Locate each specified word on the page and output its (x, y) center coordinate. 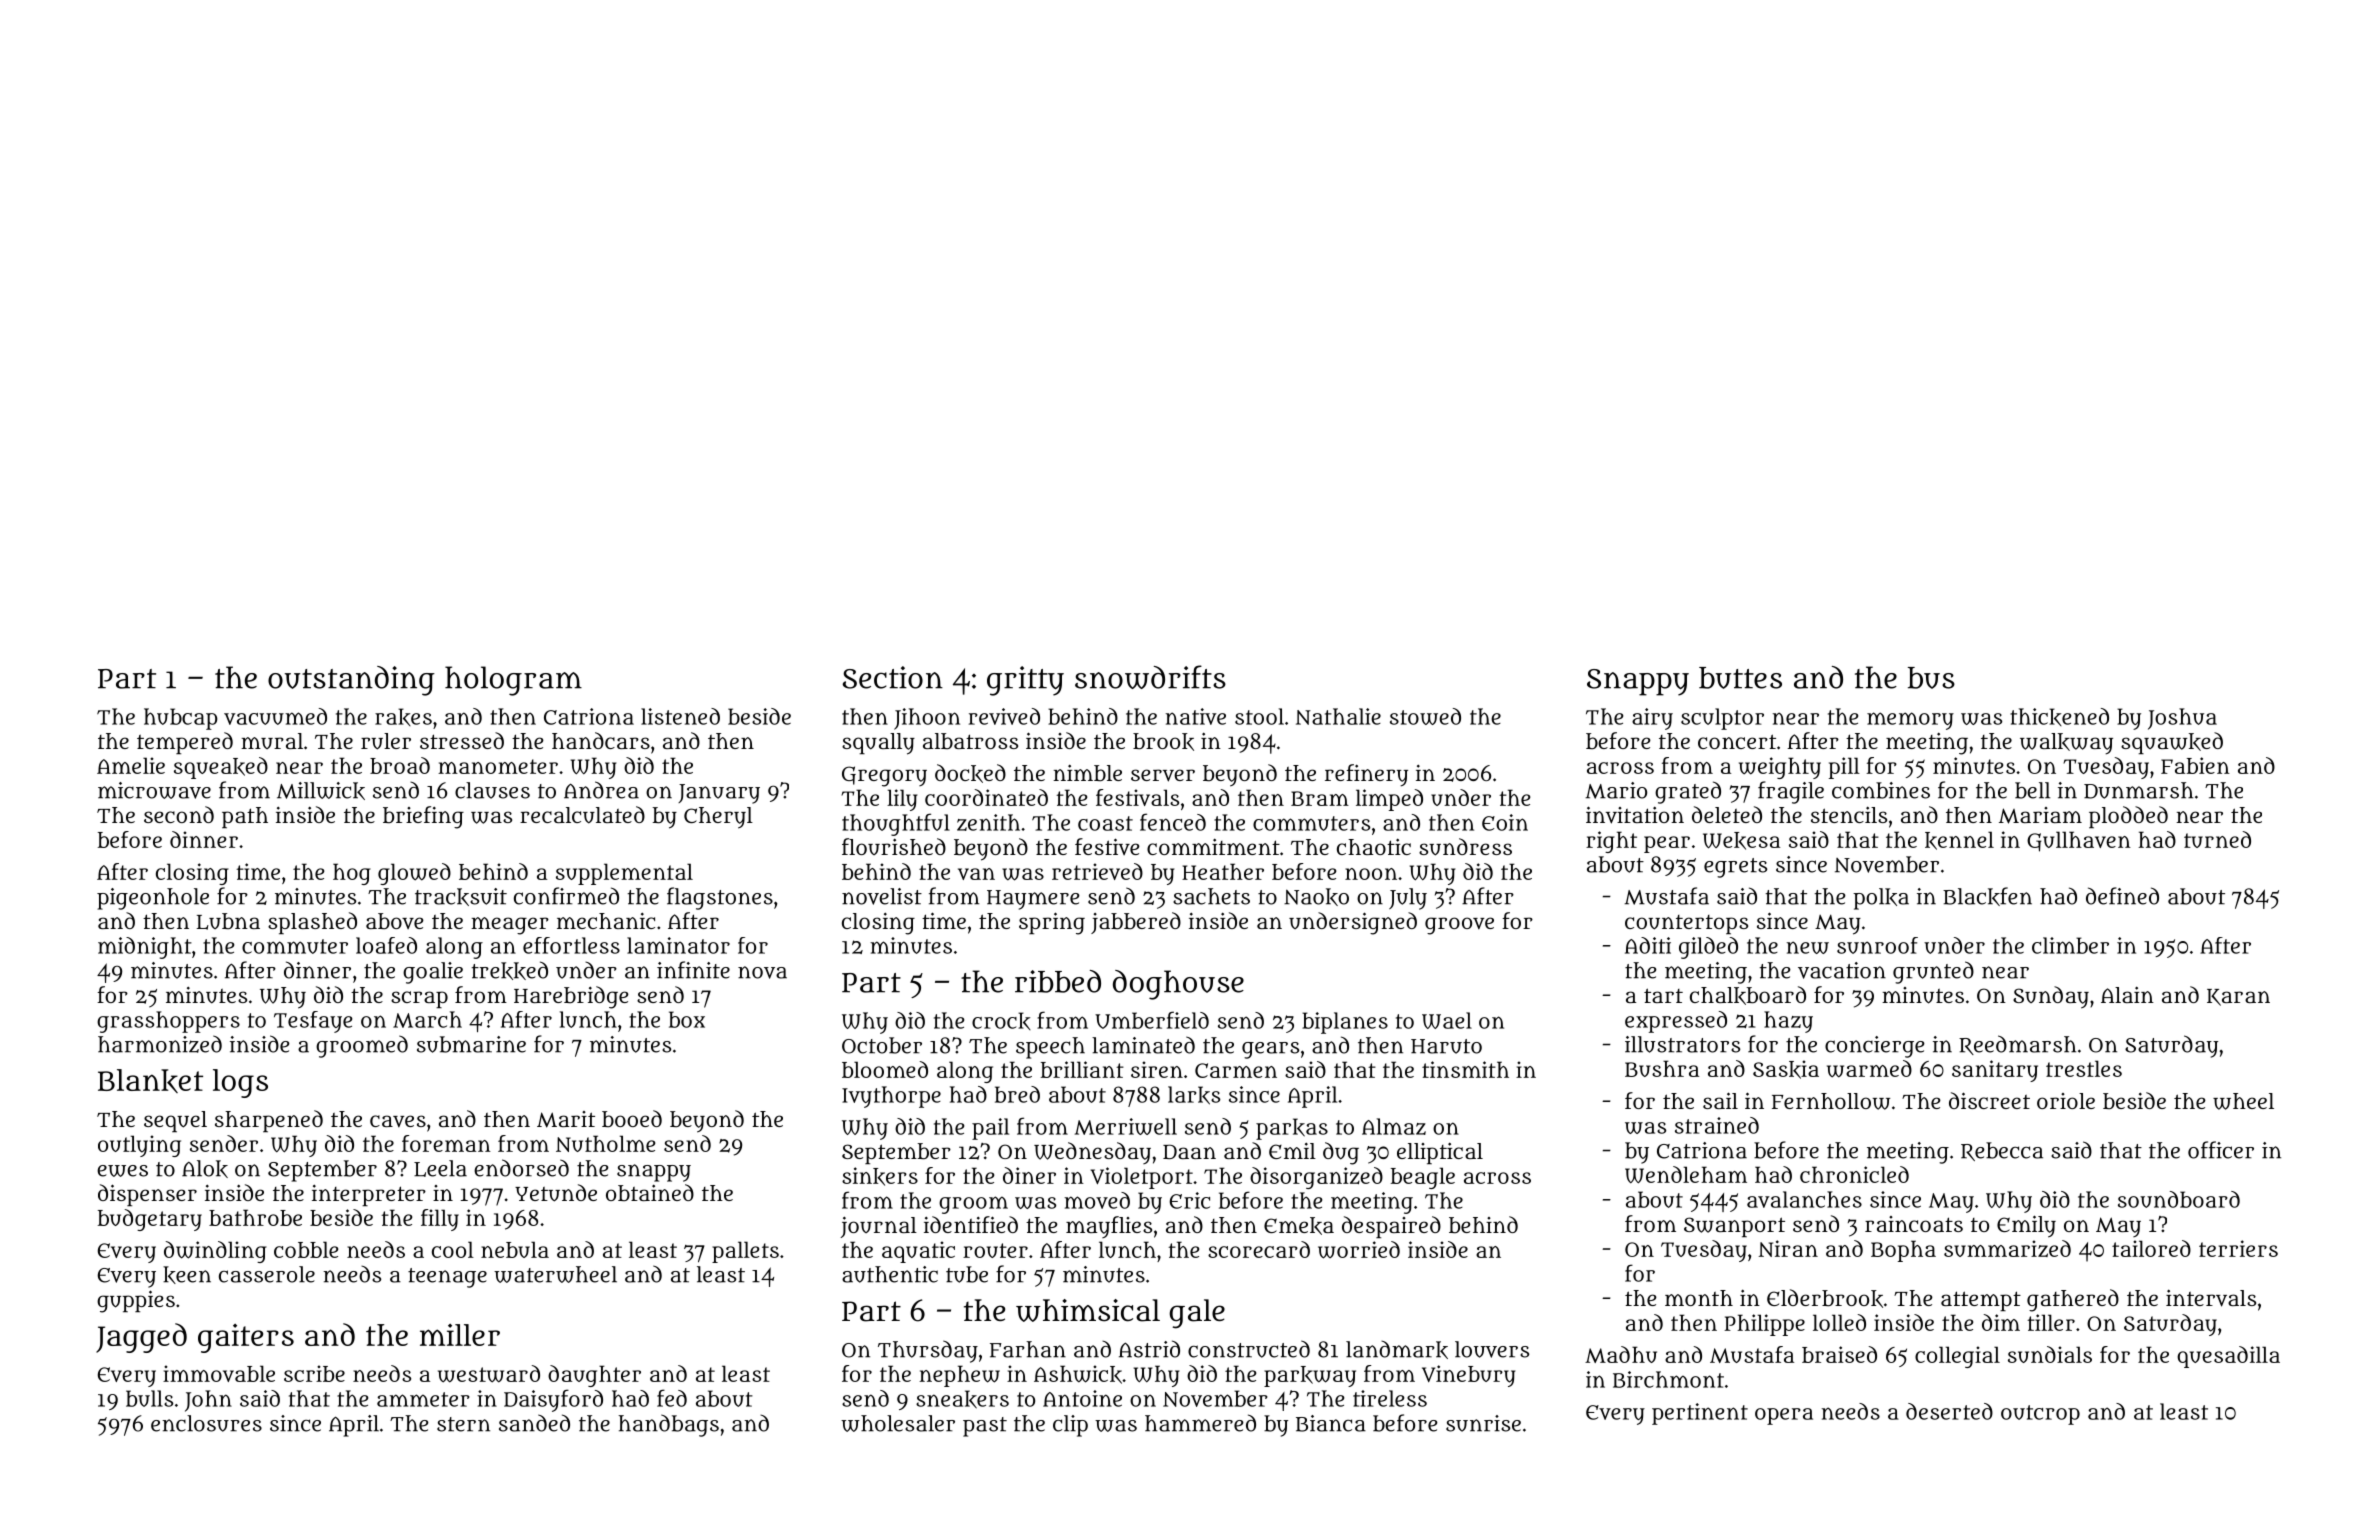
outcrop (2040, 1415)
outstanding (351, 681)
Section (893, 677)
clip (1070, 1426)
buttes (1740, 678)
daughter (594, 1376)
